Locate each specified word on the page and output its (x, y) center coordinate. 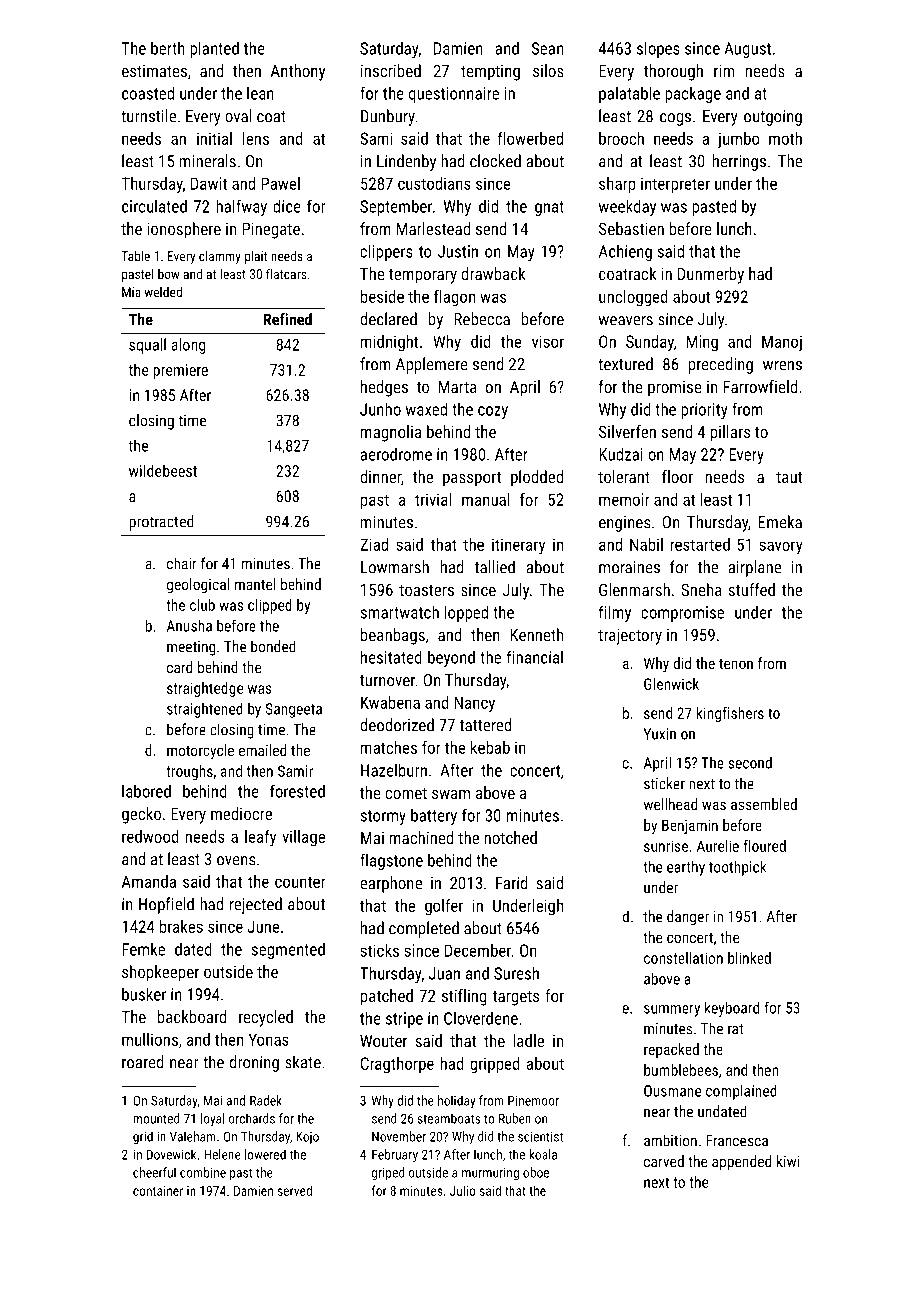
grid (143, 1138)
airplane (754, 568)
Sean (547, 48)
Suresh (516, 973)
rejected (256, 905)
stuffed (751, 589)
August (747, 50)
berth (168, 48)
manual (486, 499)
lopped (466, 613)
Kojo (307, 1138)
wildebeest (163, 470)
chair (182, 563)
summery (672, 1011)
